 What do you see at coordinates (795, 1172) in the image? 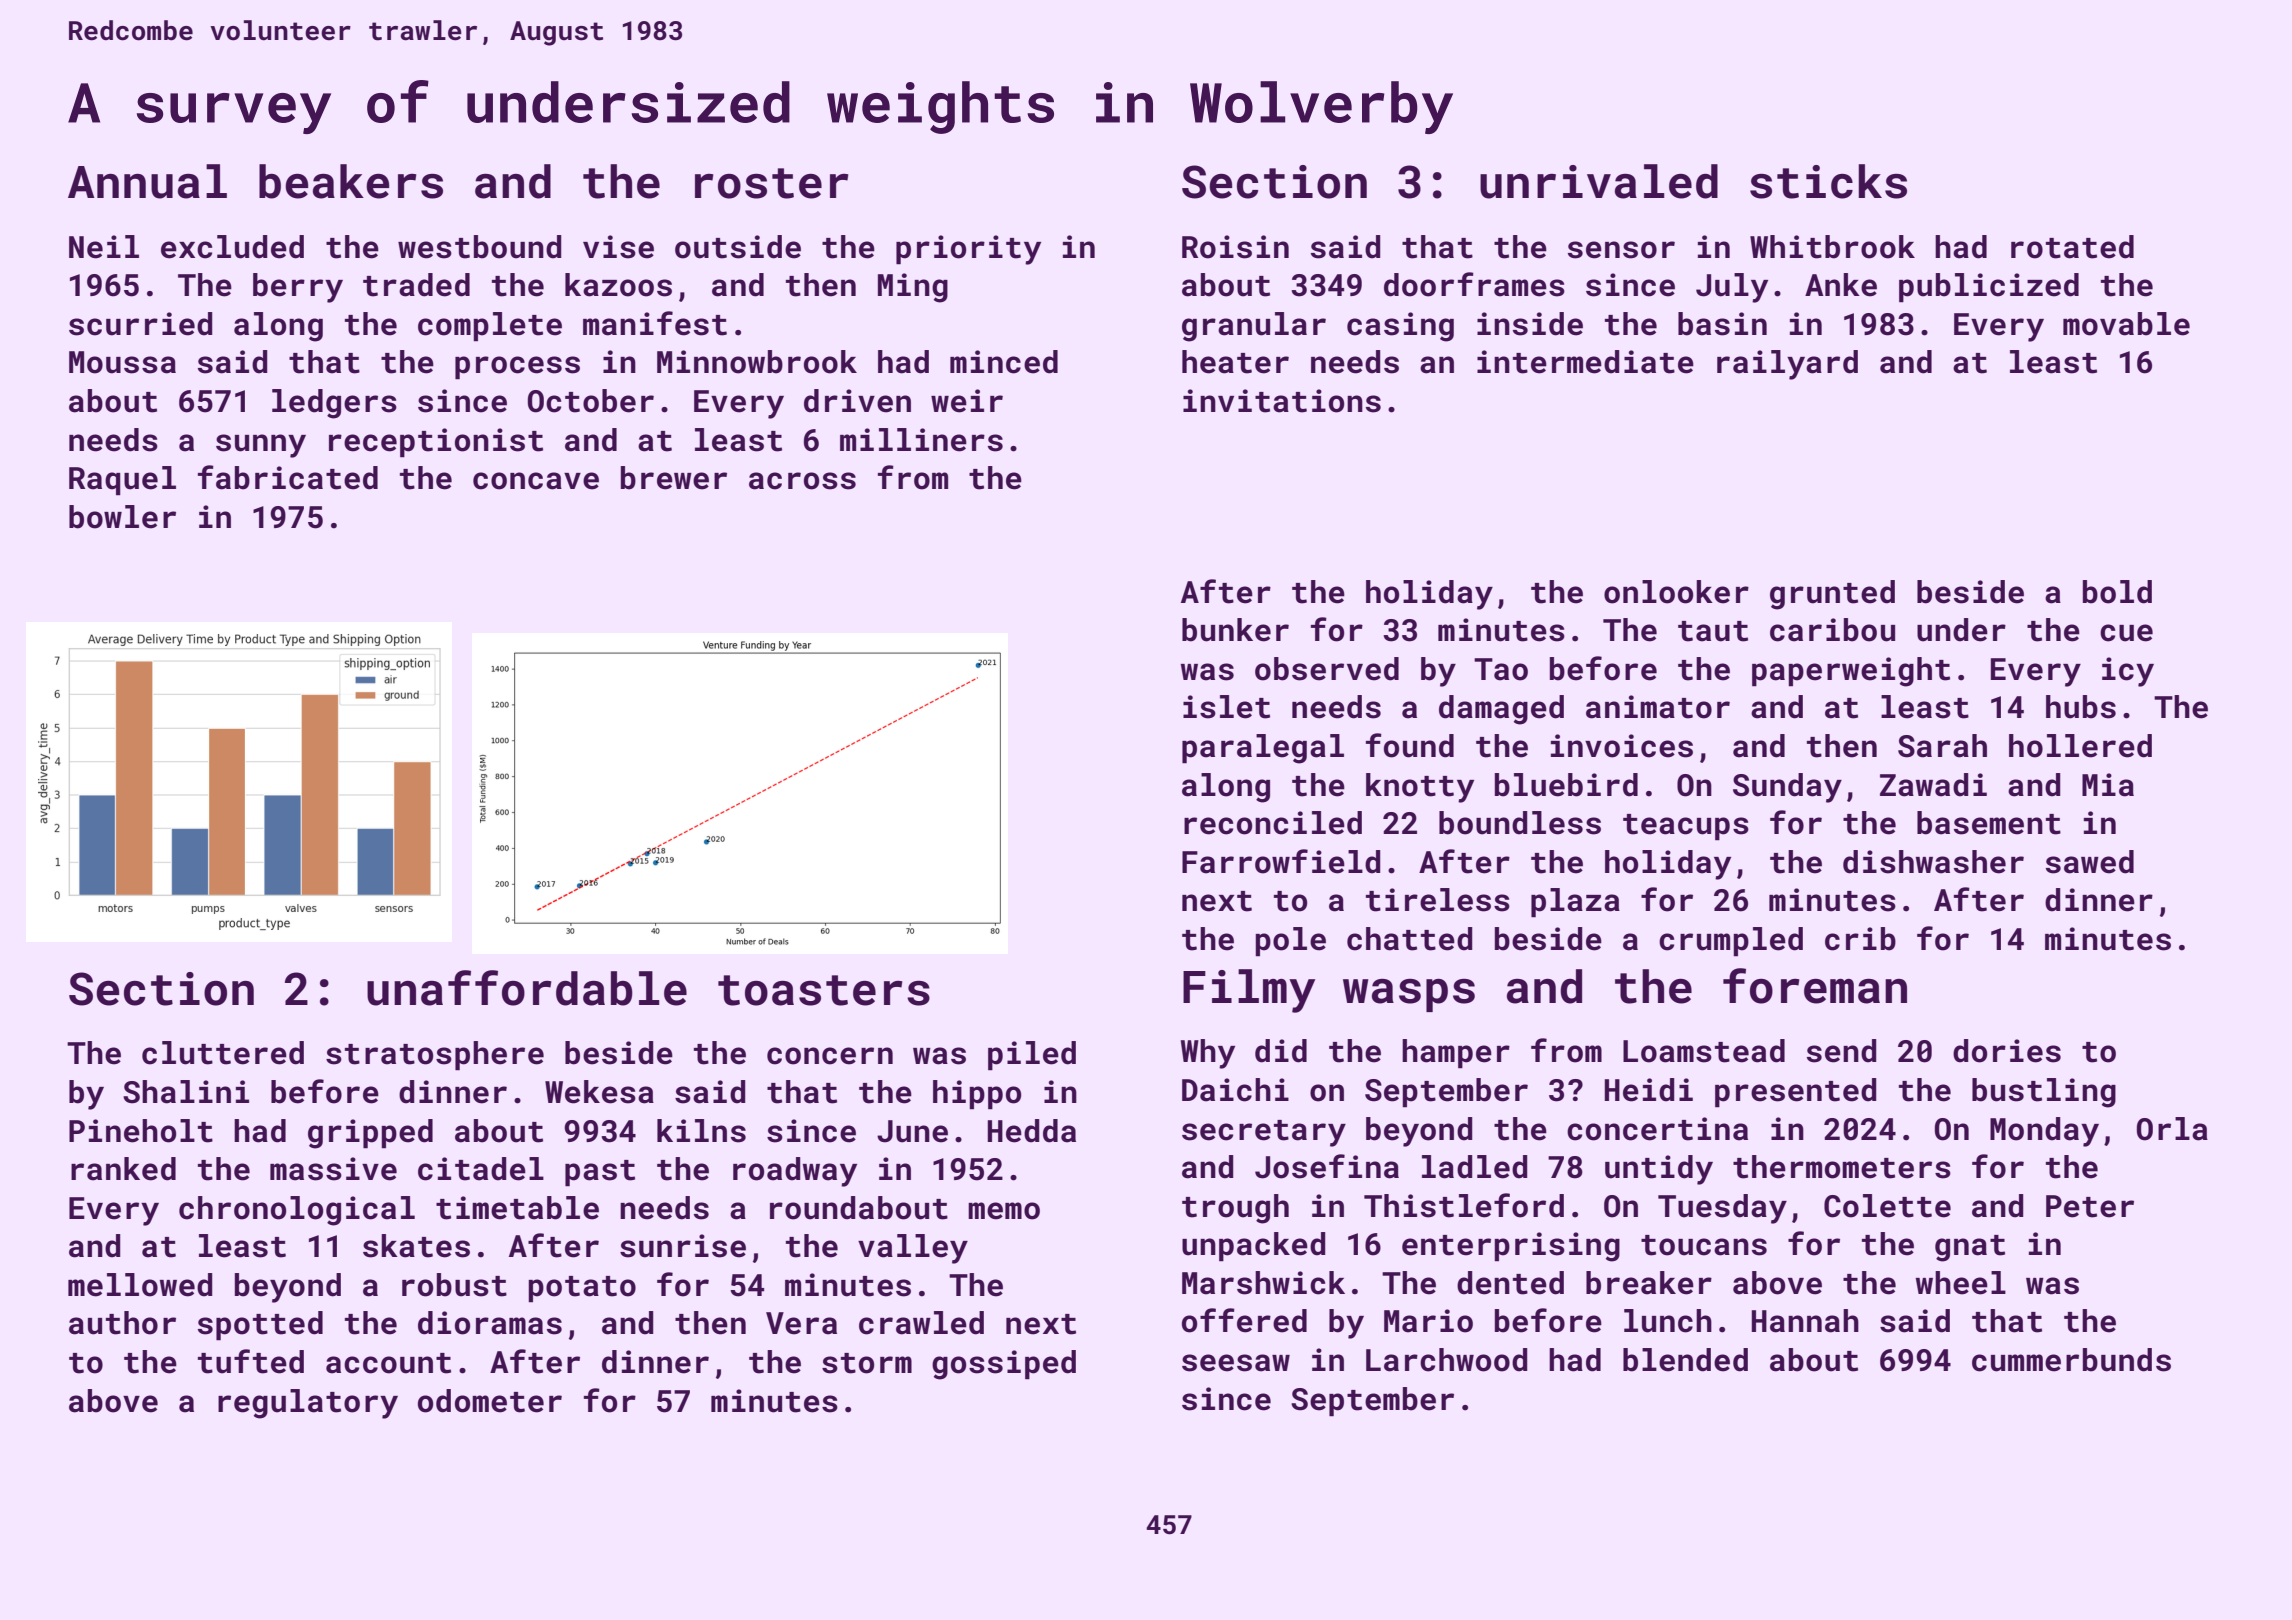
I see `roadway` at bounding box center [795, 1172].
